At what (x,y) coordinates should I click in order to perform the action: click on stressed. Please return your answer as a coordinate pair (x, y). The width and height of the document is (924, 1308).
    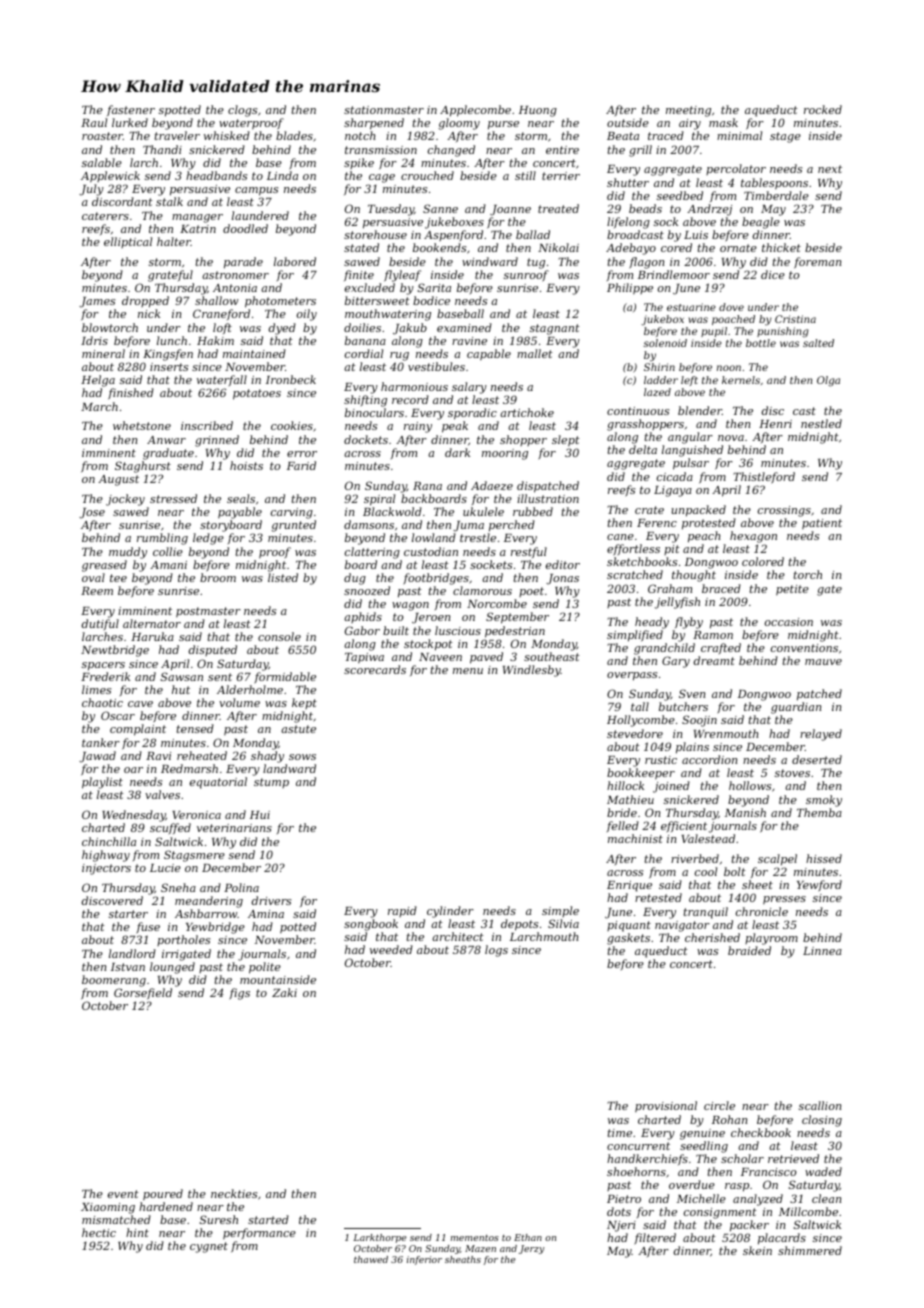
    Looking at the image, I should click on (173, 498).
